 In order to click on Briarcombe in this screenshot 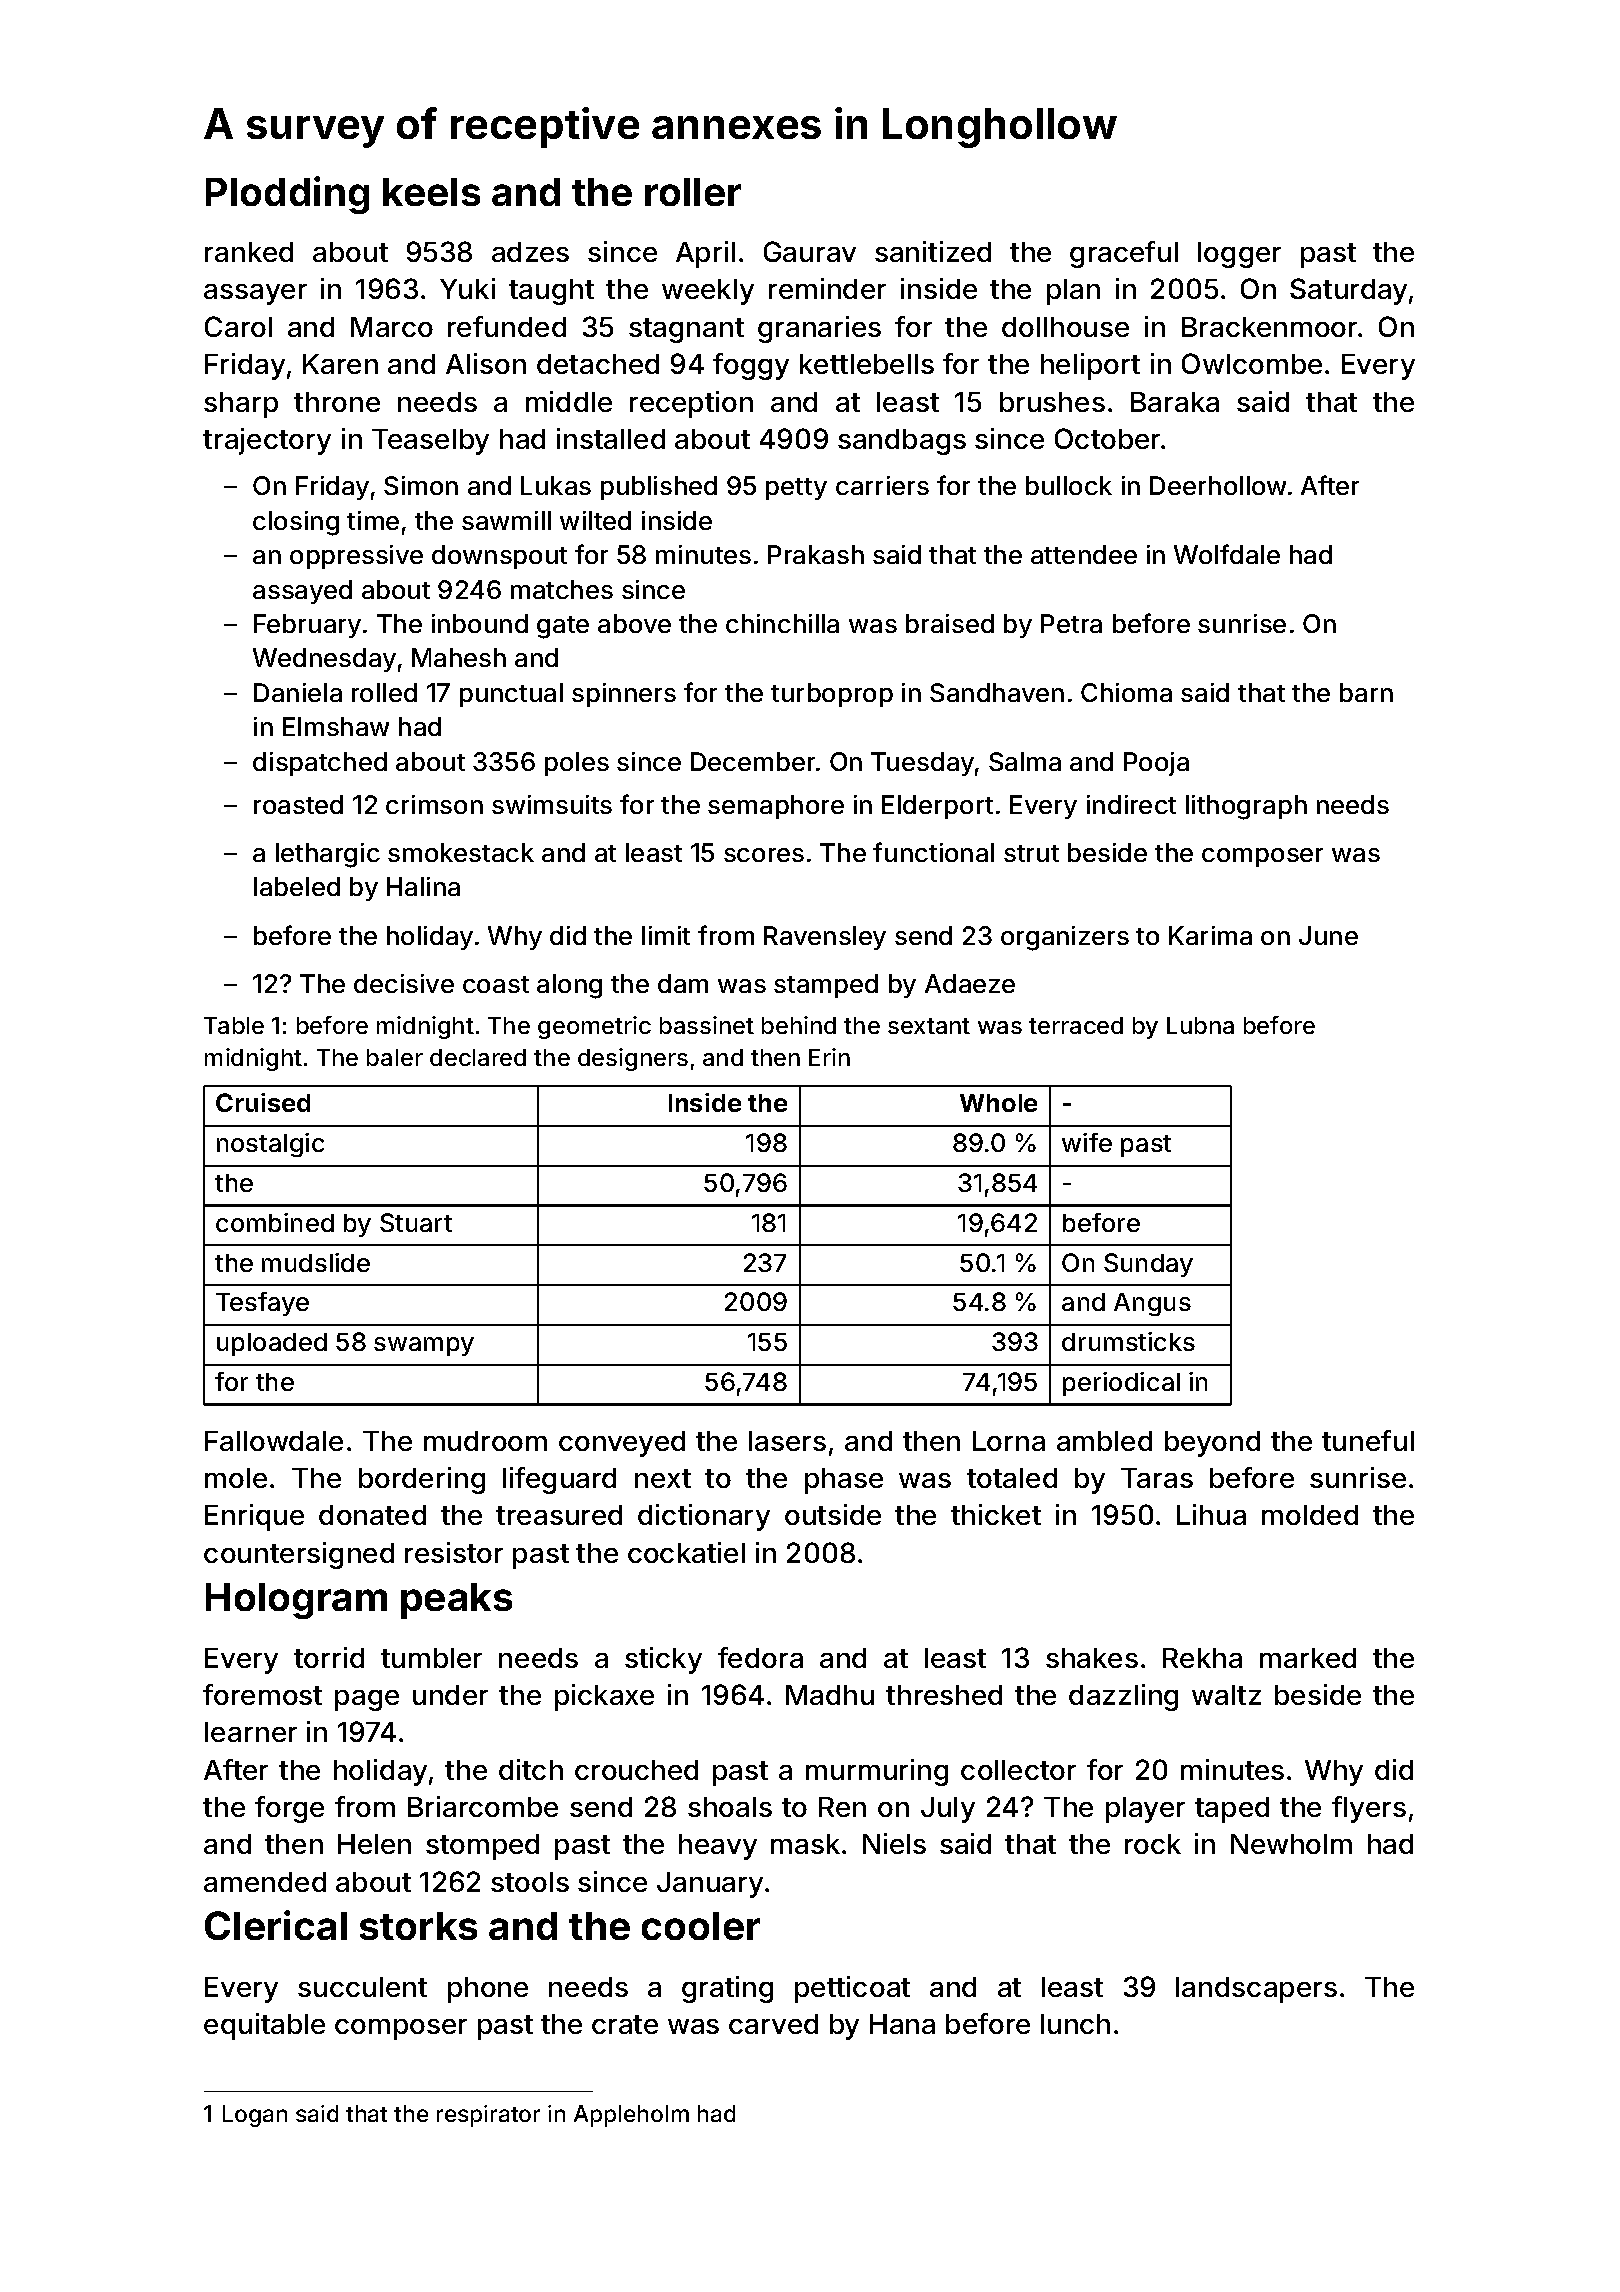, I will do `click(483, 1806)`.
